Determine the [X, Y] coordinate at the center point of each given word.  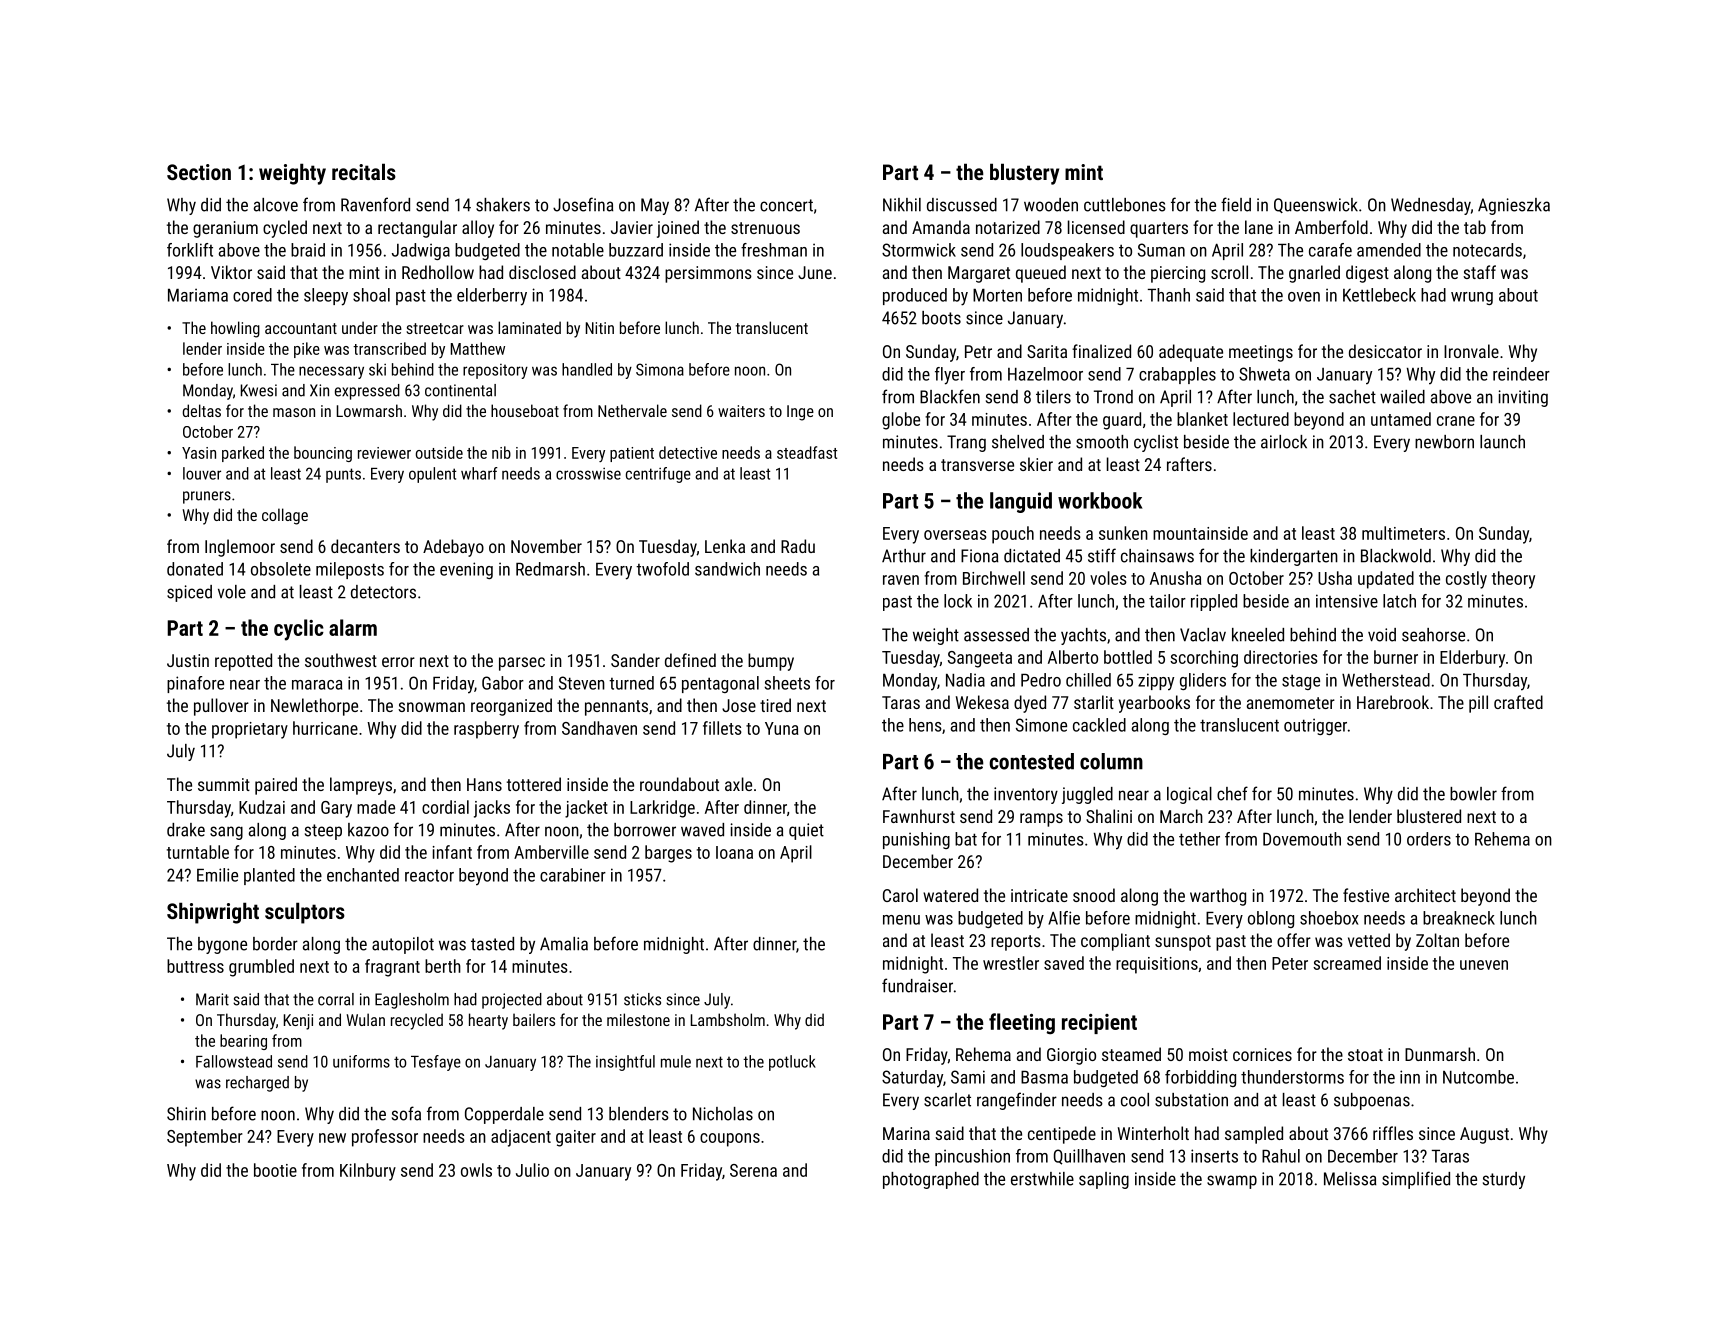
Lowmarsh [369, 410]
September [205, 1138]
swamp [1232, 1182]
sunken [1123, 533]
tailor [1167, 601]
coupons [730, 1140]
